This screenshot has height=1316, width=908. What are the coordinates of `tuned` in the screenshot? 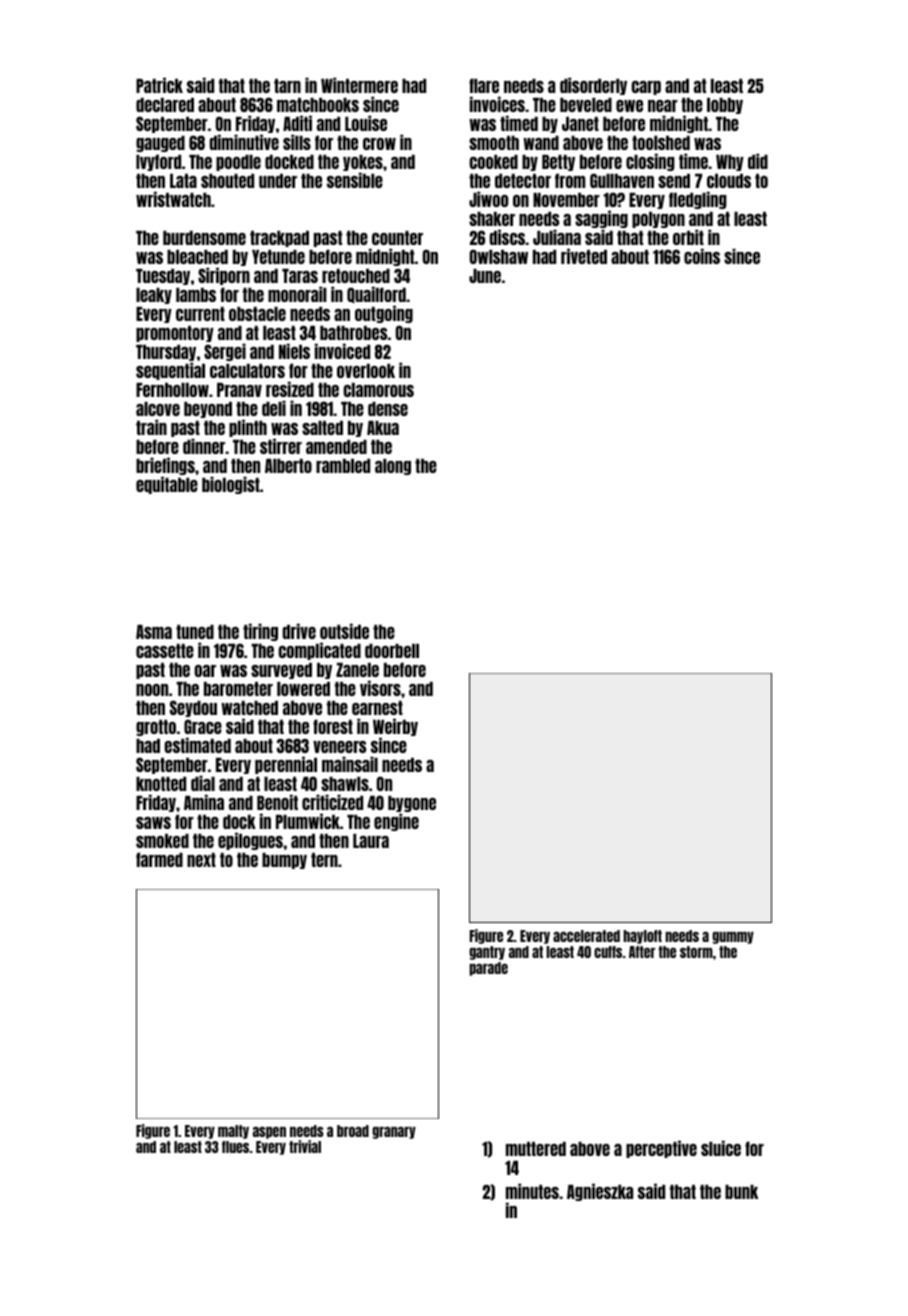 It's located at (195, 632).
